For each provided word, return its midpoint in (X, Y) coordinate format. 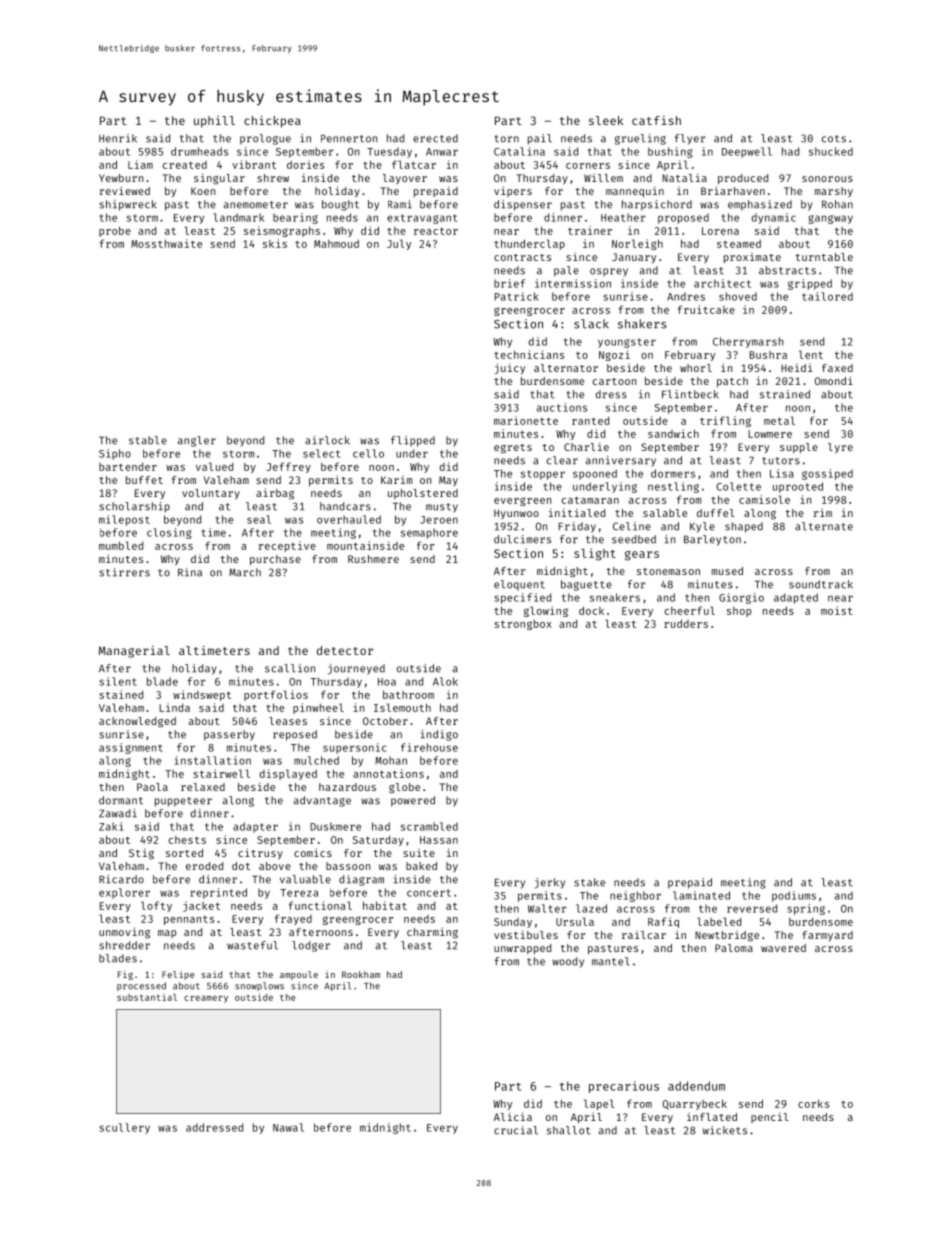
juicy (510, 368)
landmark (238, 217)
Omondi (834, 380)
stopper (543, 475)
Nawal (288, 1127)
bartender (128, 466)
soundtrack (821, 584)
